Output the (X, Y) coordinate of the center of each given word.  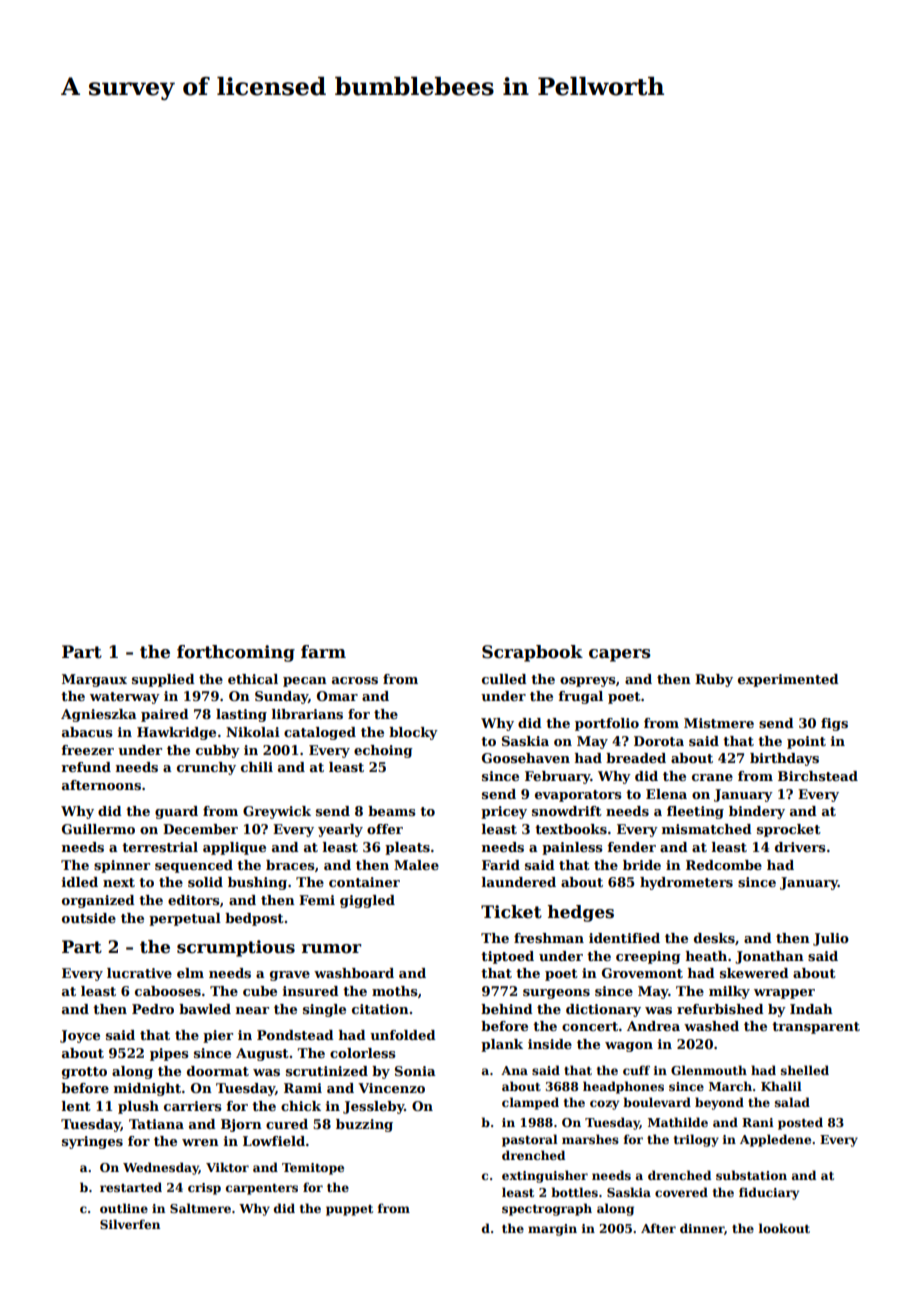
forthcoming (236, 653)
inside (550, 1044)
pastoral (530, 1140)
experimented (788, 680)
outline (124, 1208)
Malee (416, 865)
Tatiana (156, 1124)
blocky (413, 733)
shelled (805, 1070)
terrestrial (160, 847)
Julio (831, 939)
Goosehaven (526, 758)
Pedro (153, 1009)
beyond (719, 1103)
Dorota (659, 741)
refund (86, 767)
